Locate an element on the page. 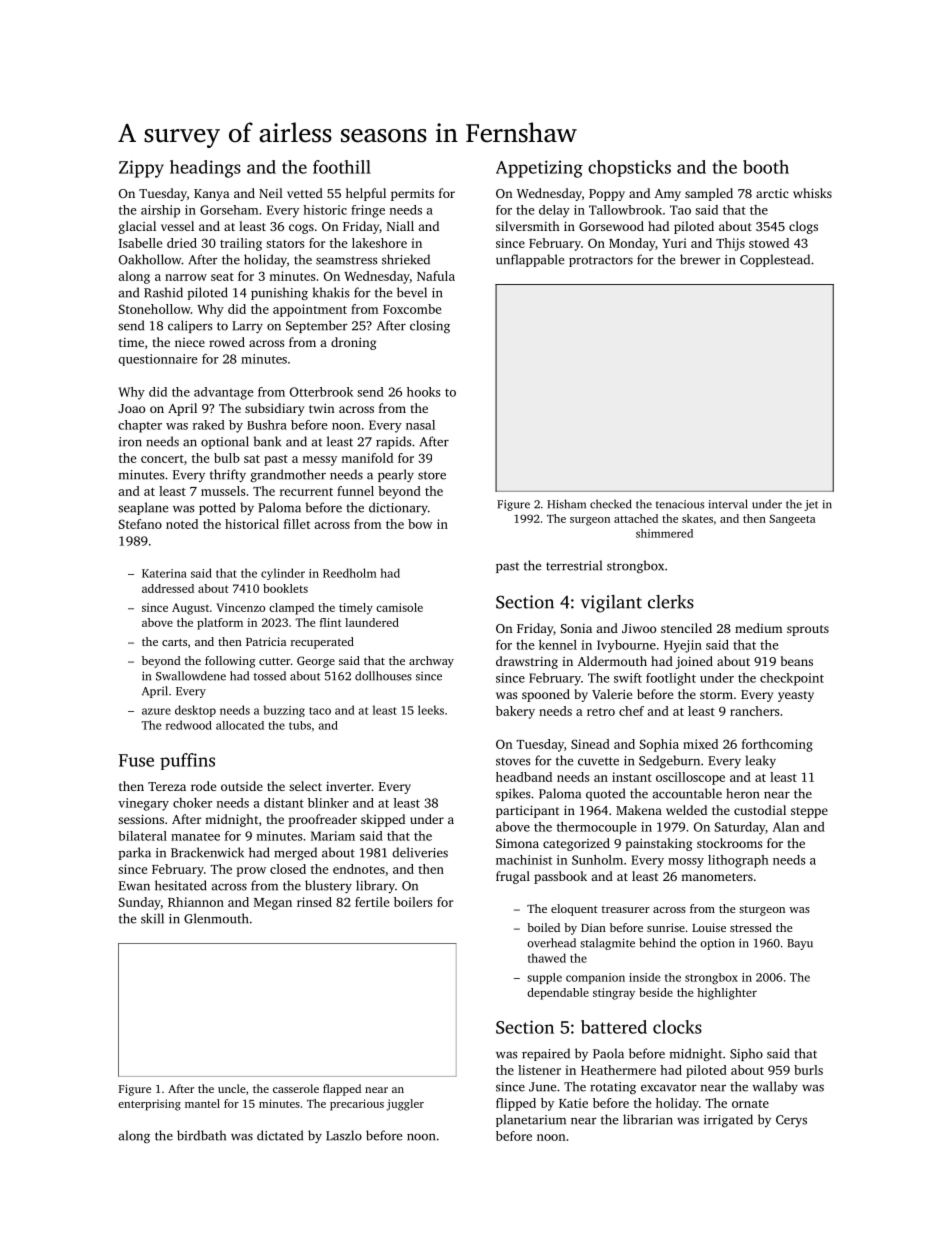 The image size is (952, 1233). protractors is located at coordinates (601, 261).
